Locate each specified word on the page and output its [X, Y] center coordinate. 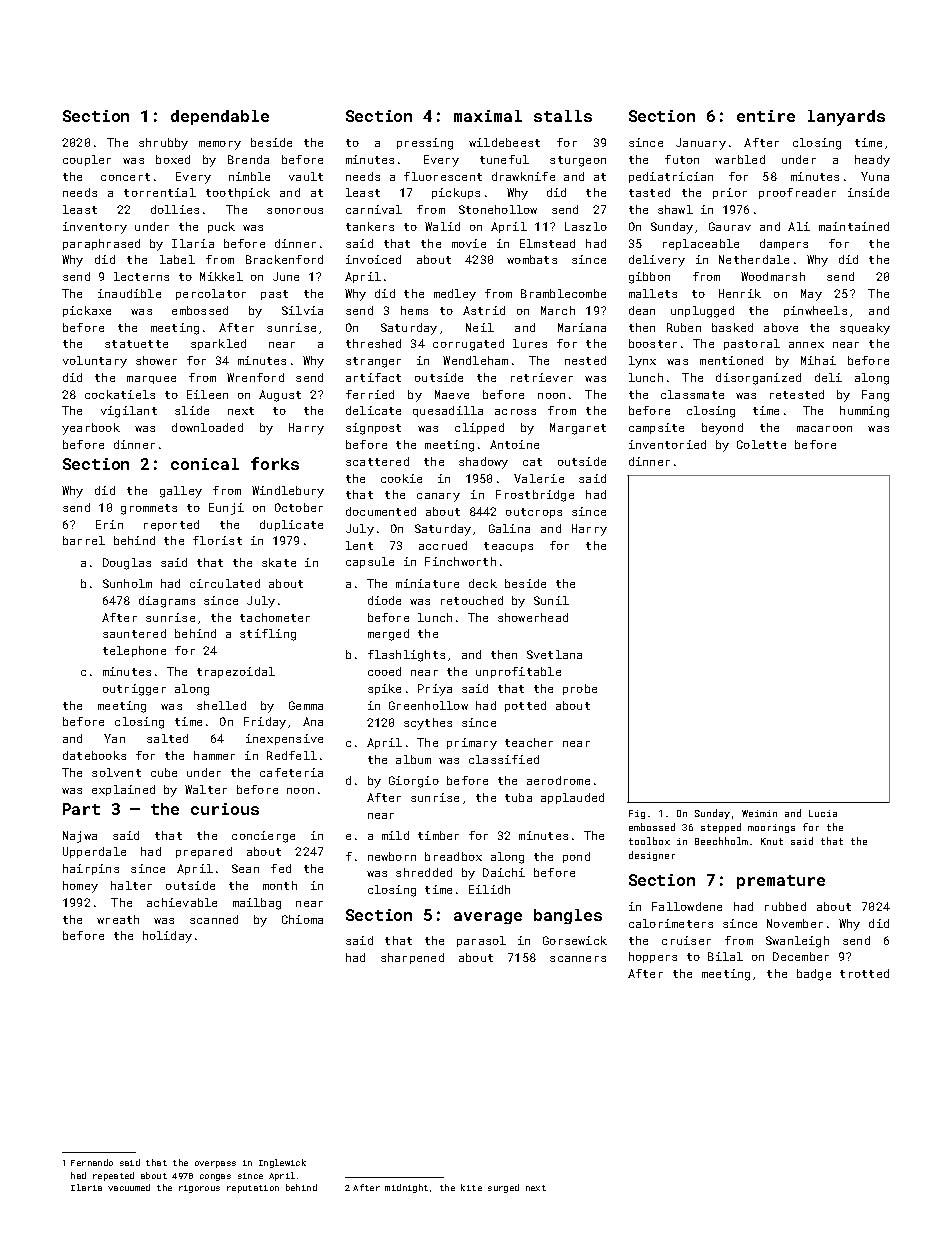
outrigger [134, 690]
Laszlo [586, 226]
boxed [173, 159]
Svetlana [554, 654]
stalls [563, 116]
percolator [211, 294]
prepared [204, 852]
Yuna [875, 176]
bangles [568, 916]
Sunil [551, 600]
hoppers [653, 957]
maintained [854, 226]
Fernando [92, 1162]
